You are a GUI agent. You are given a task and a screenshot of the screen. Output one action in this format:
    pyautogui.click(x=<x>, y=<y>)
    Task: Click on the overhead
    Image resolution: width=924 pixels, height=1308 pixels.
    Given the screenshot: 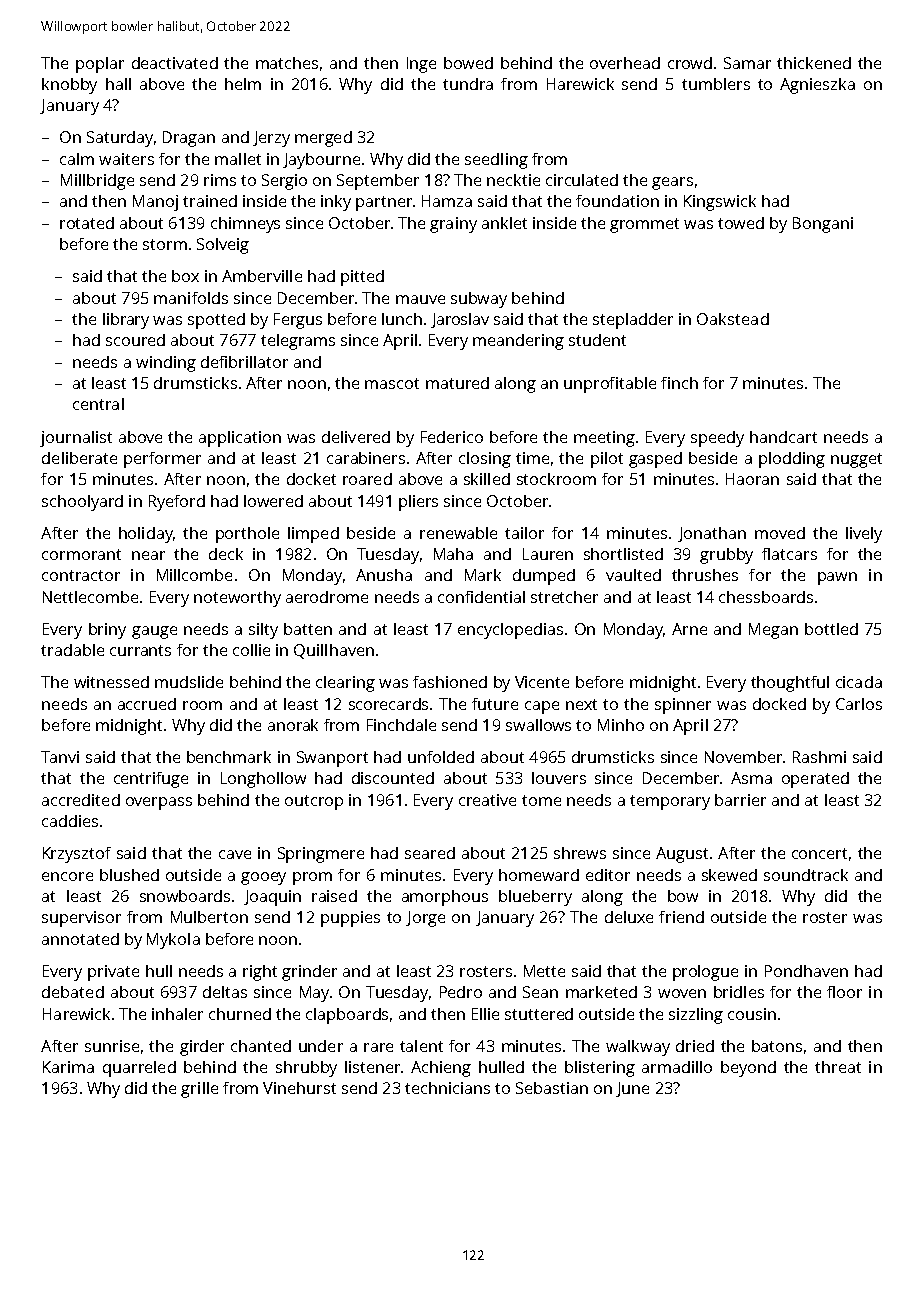 What is the action you would take?
    pyautogui.click(x=625, y=63)
